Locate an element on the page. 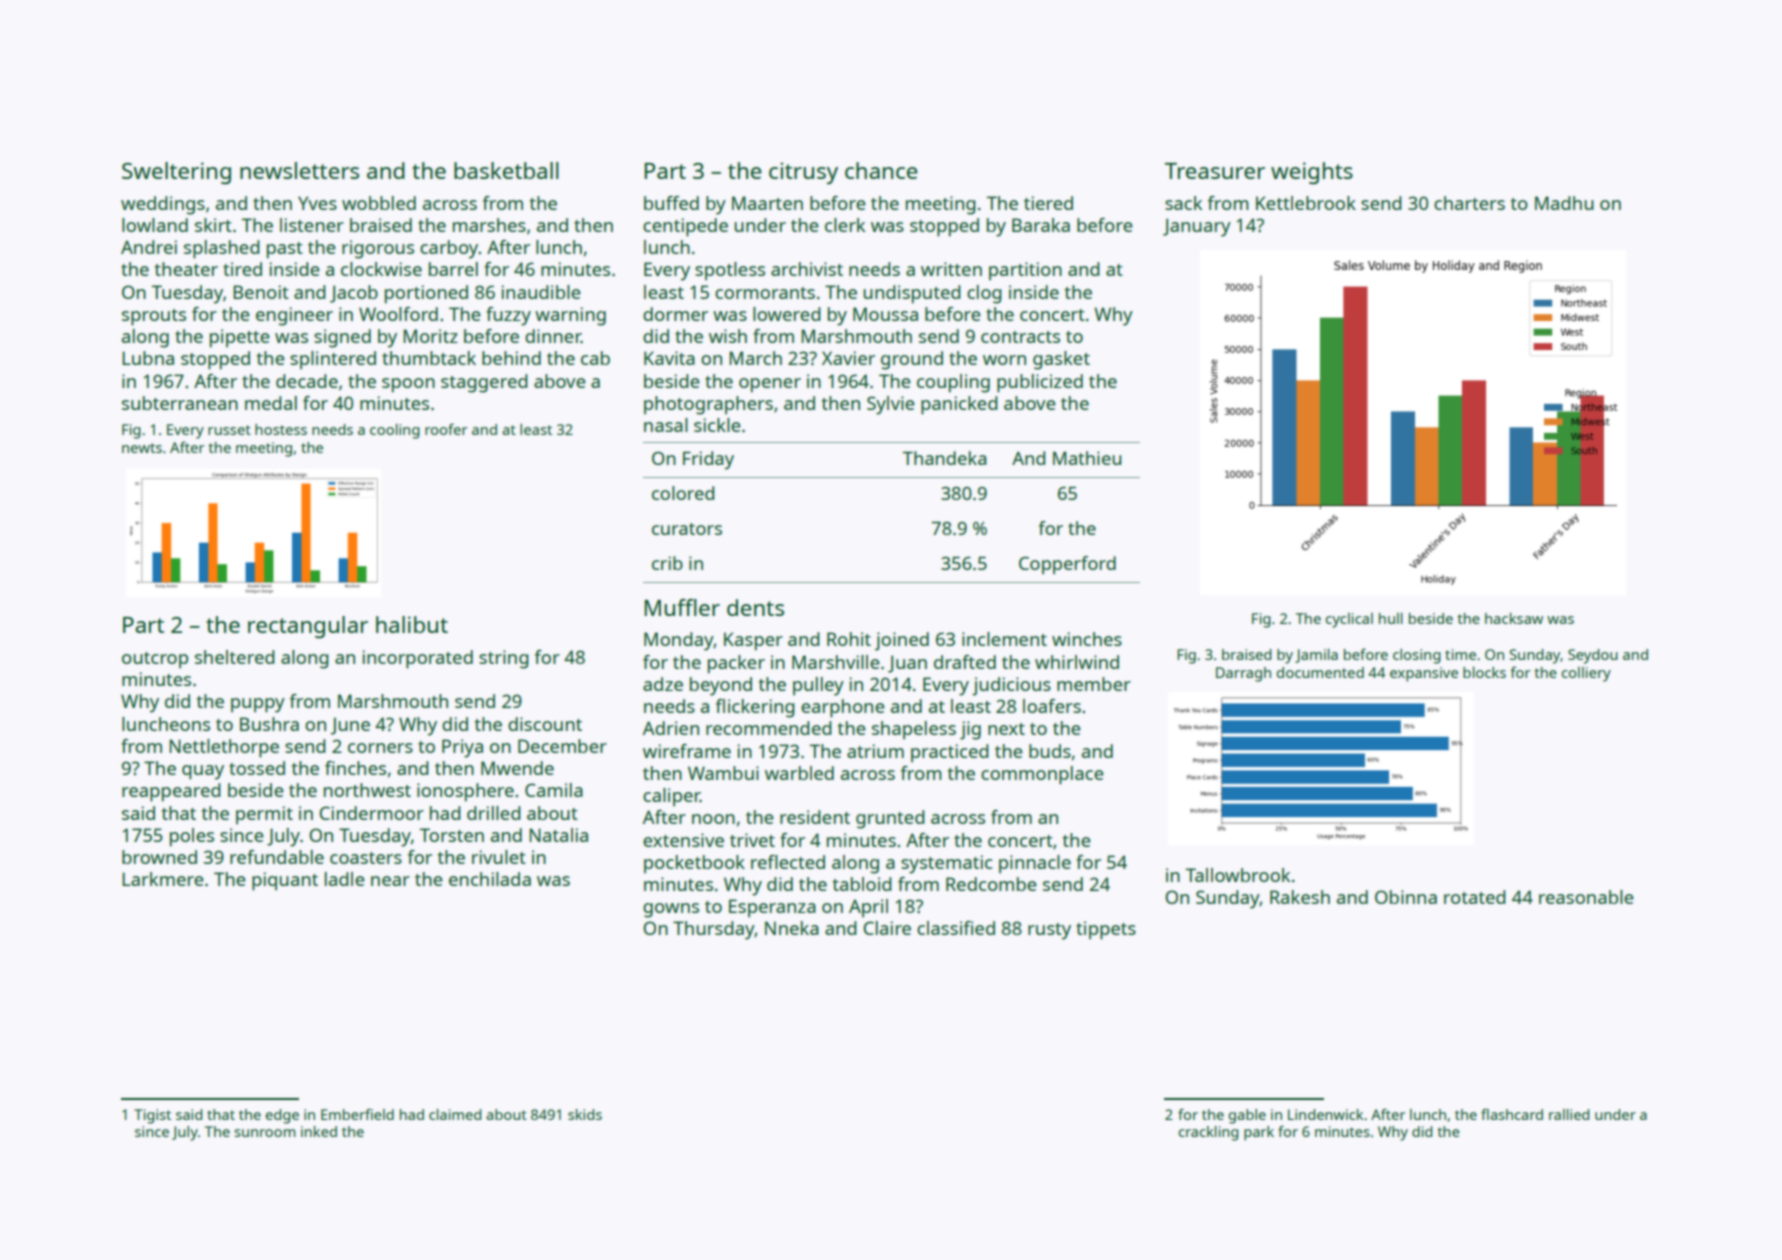 This image has height=1260, width=1782. sunroom is located at coordinates (265, 1133).
